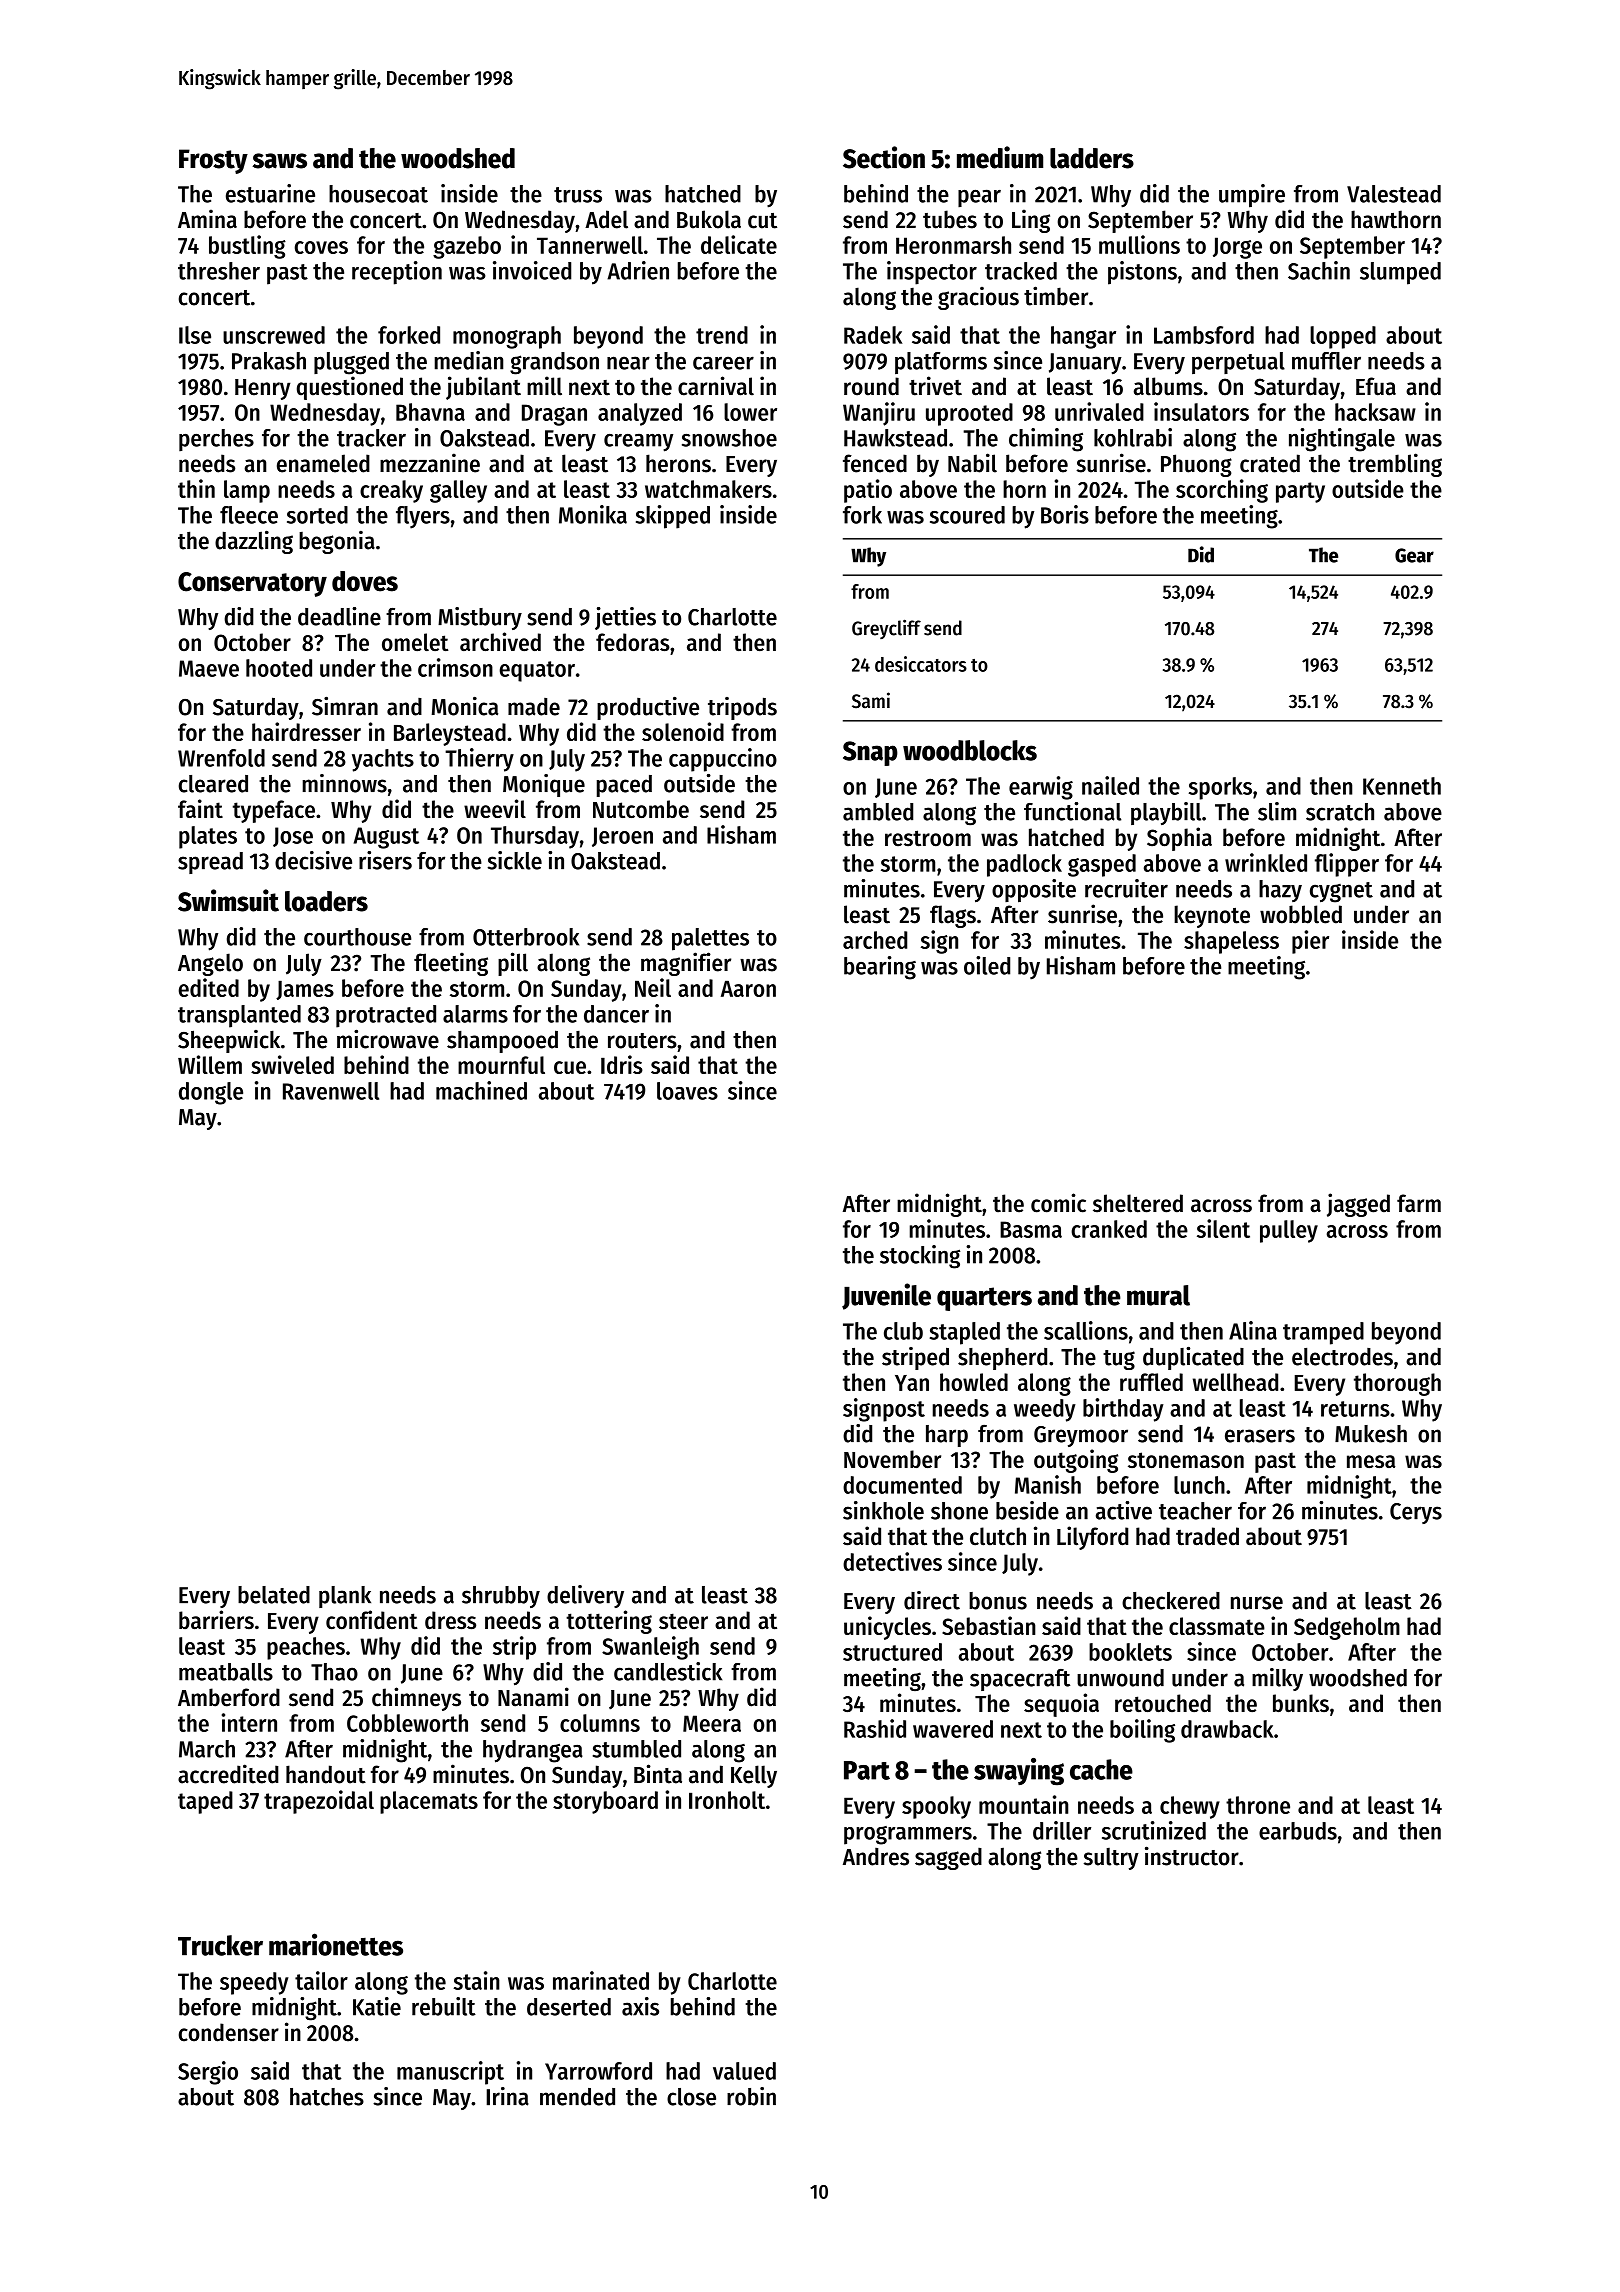 This page has height=2292, width=1620. Describe the element at coordinates (1192, 1856) in the page. I see `instructor` at that location.
